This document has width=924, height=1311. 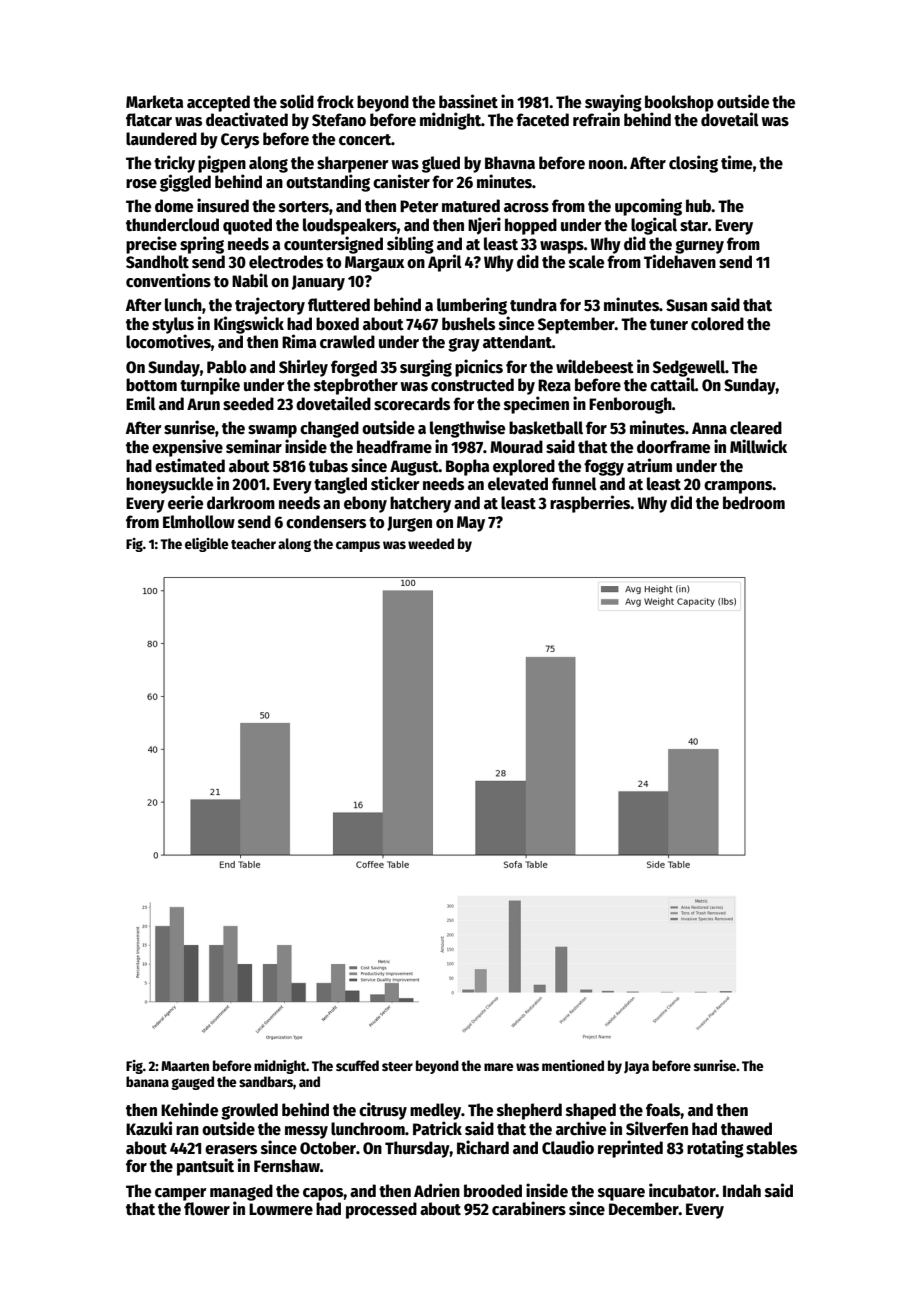 I want to click on quoted, so click(x=247, y=226).
